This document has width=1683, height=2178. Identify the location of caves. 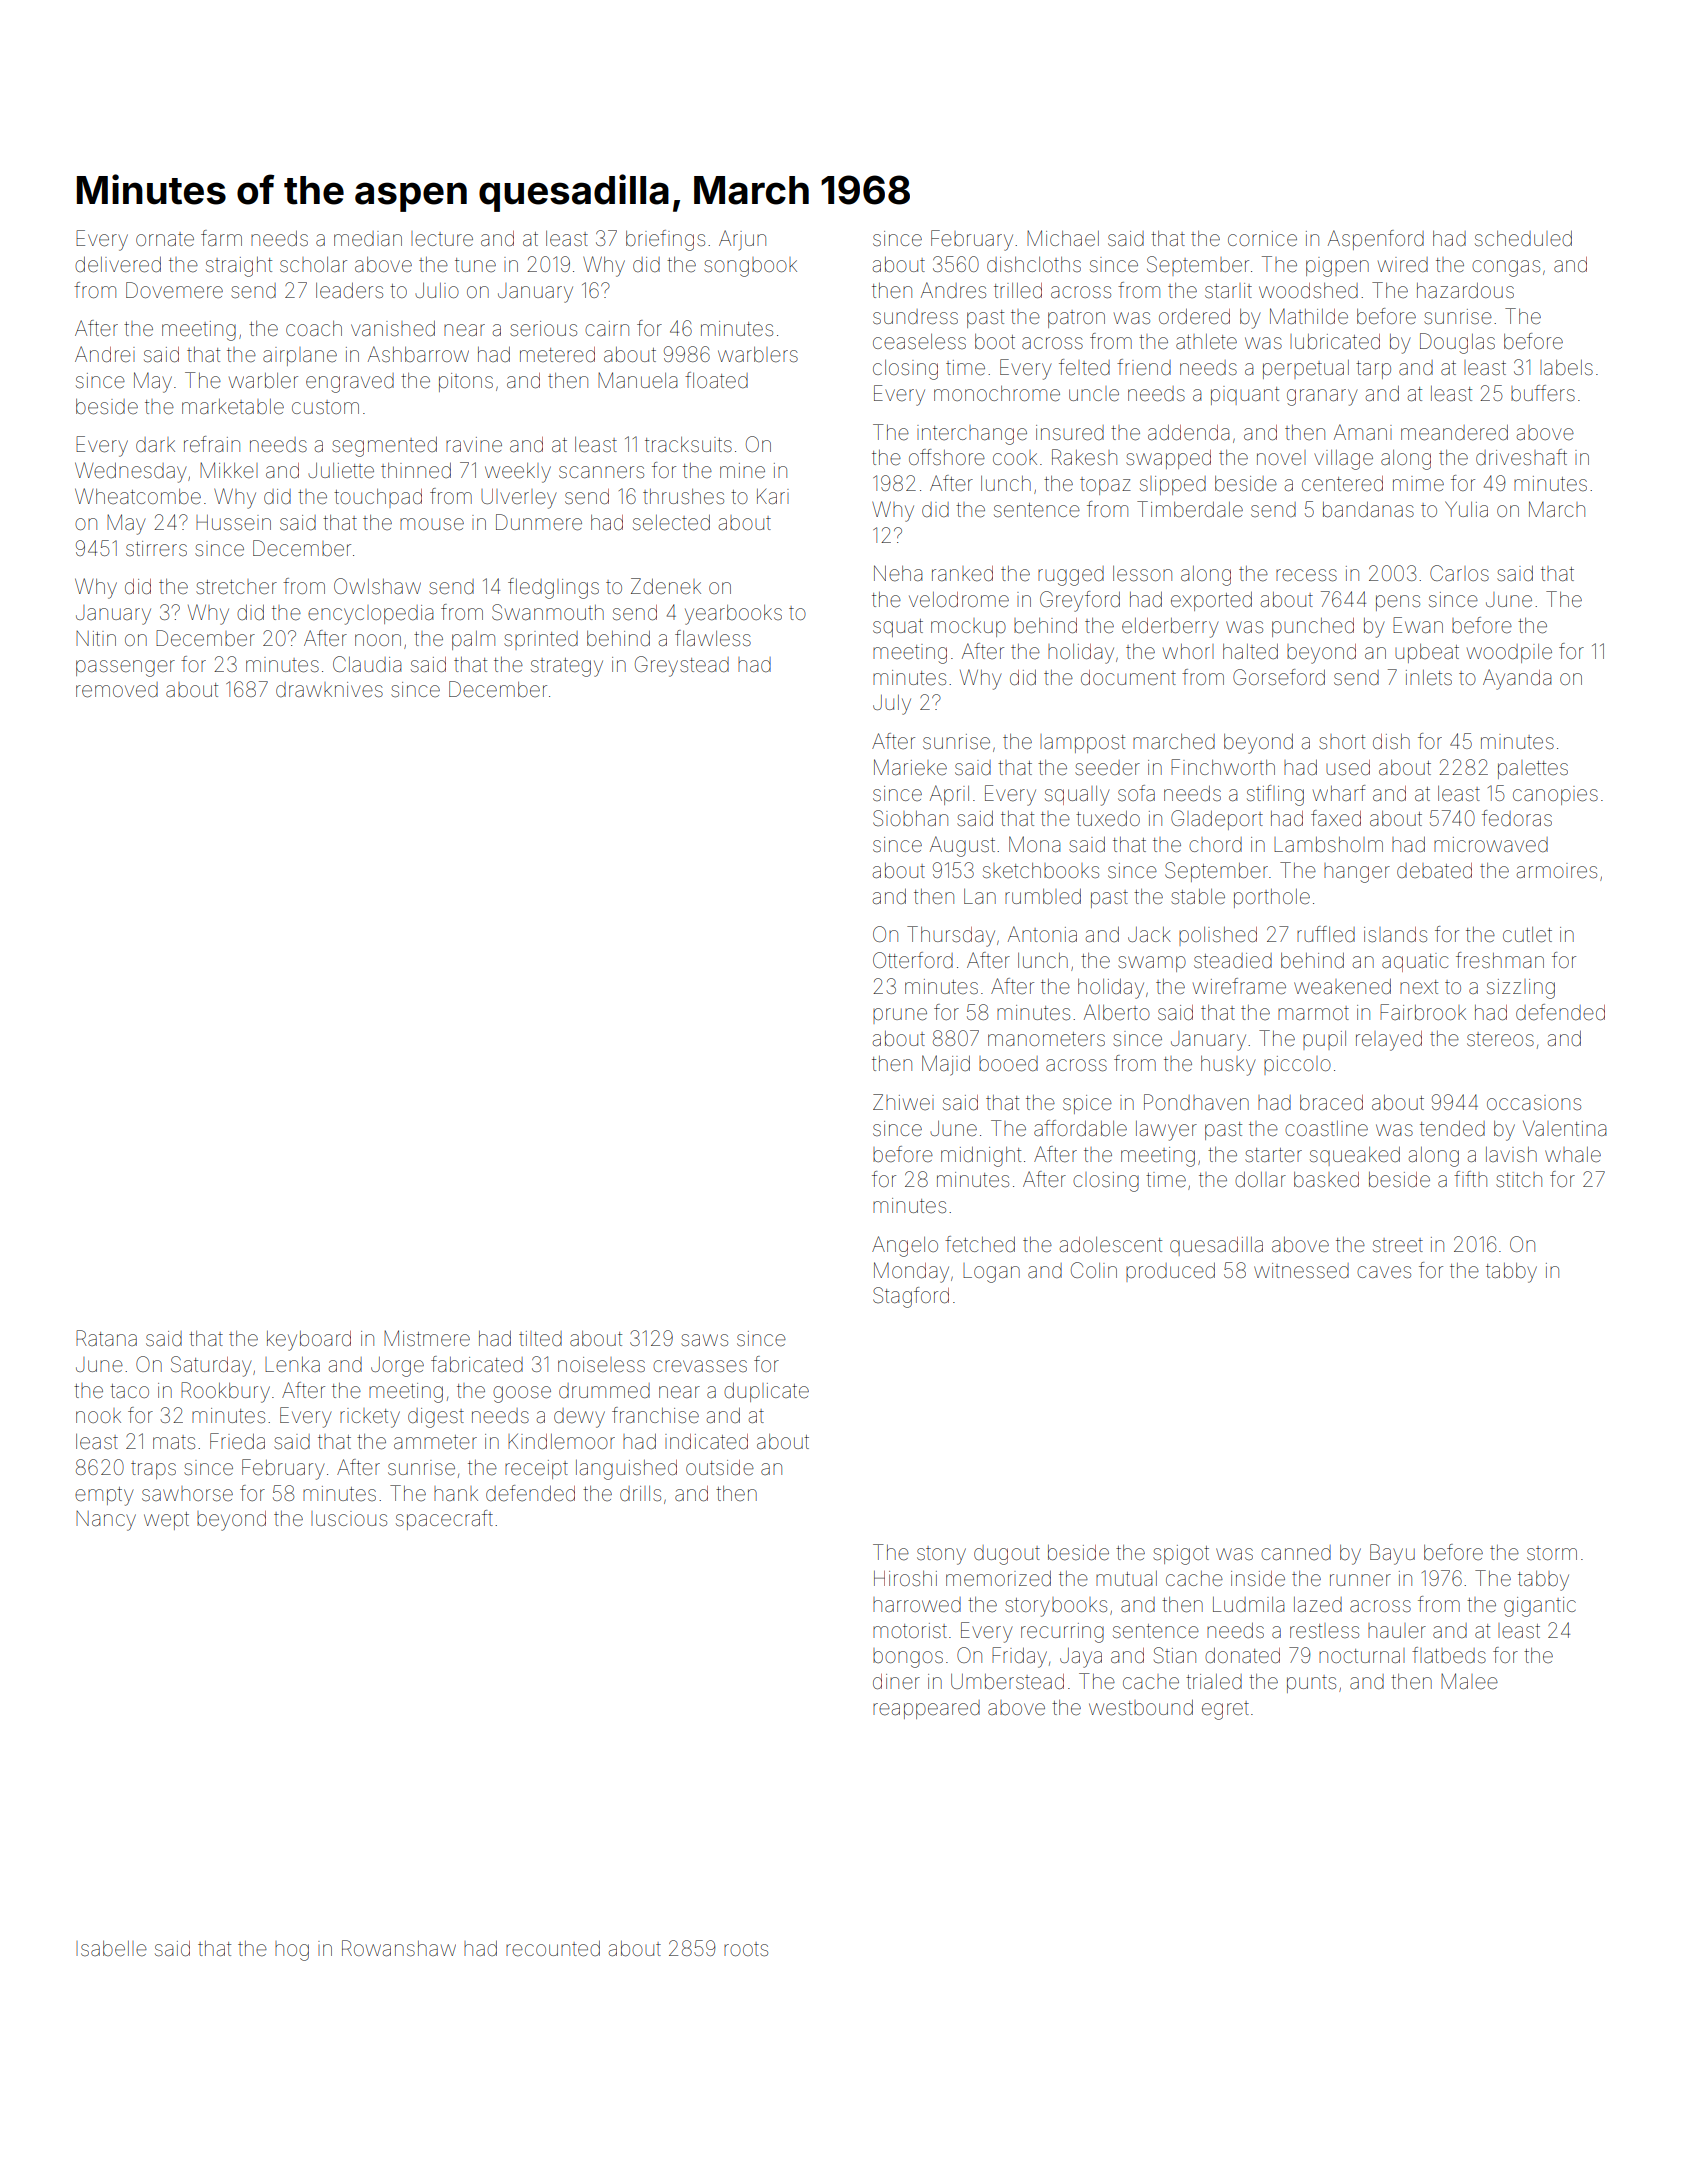
(1384, 1272).
